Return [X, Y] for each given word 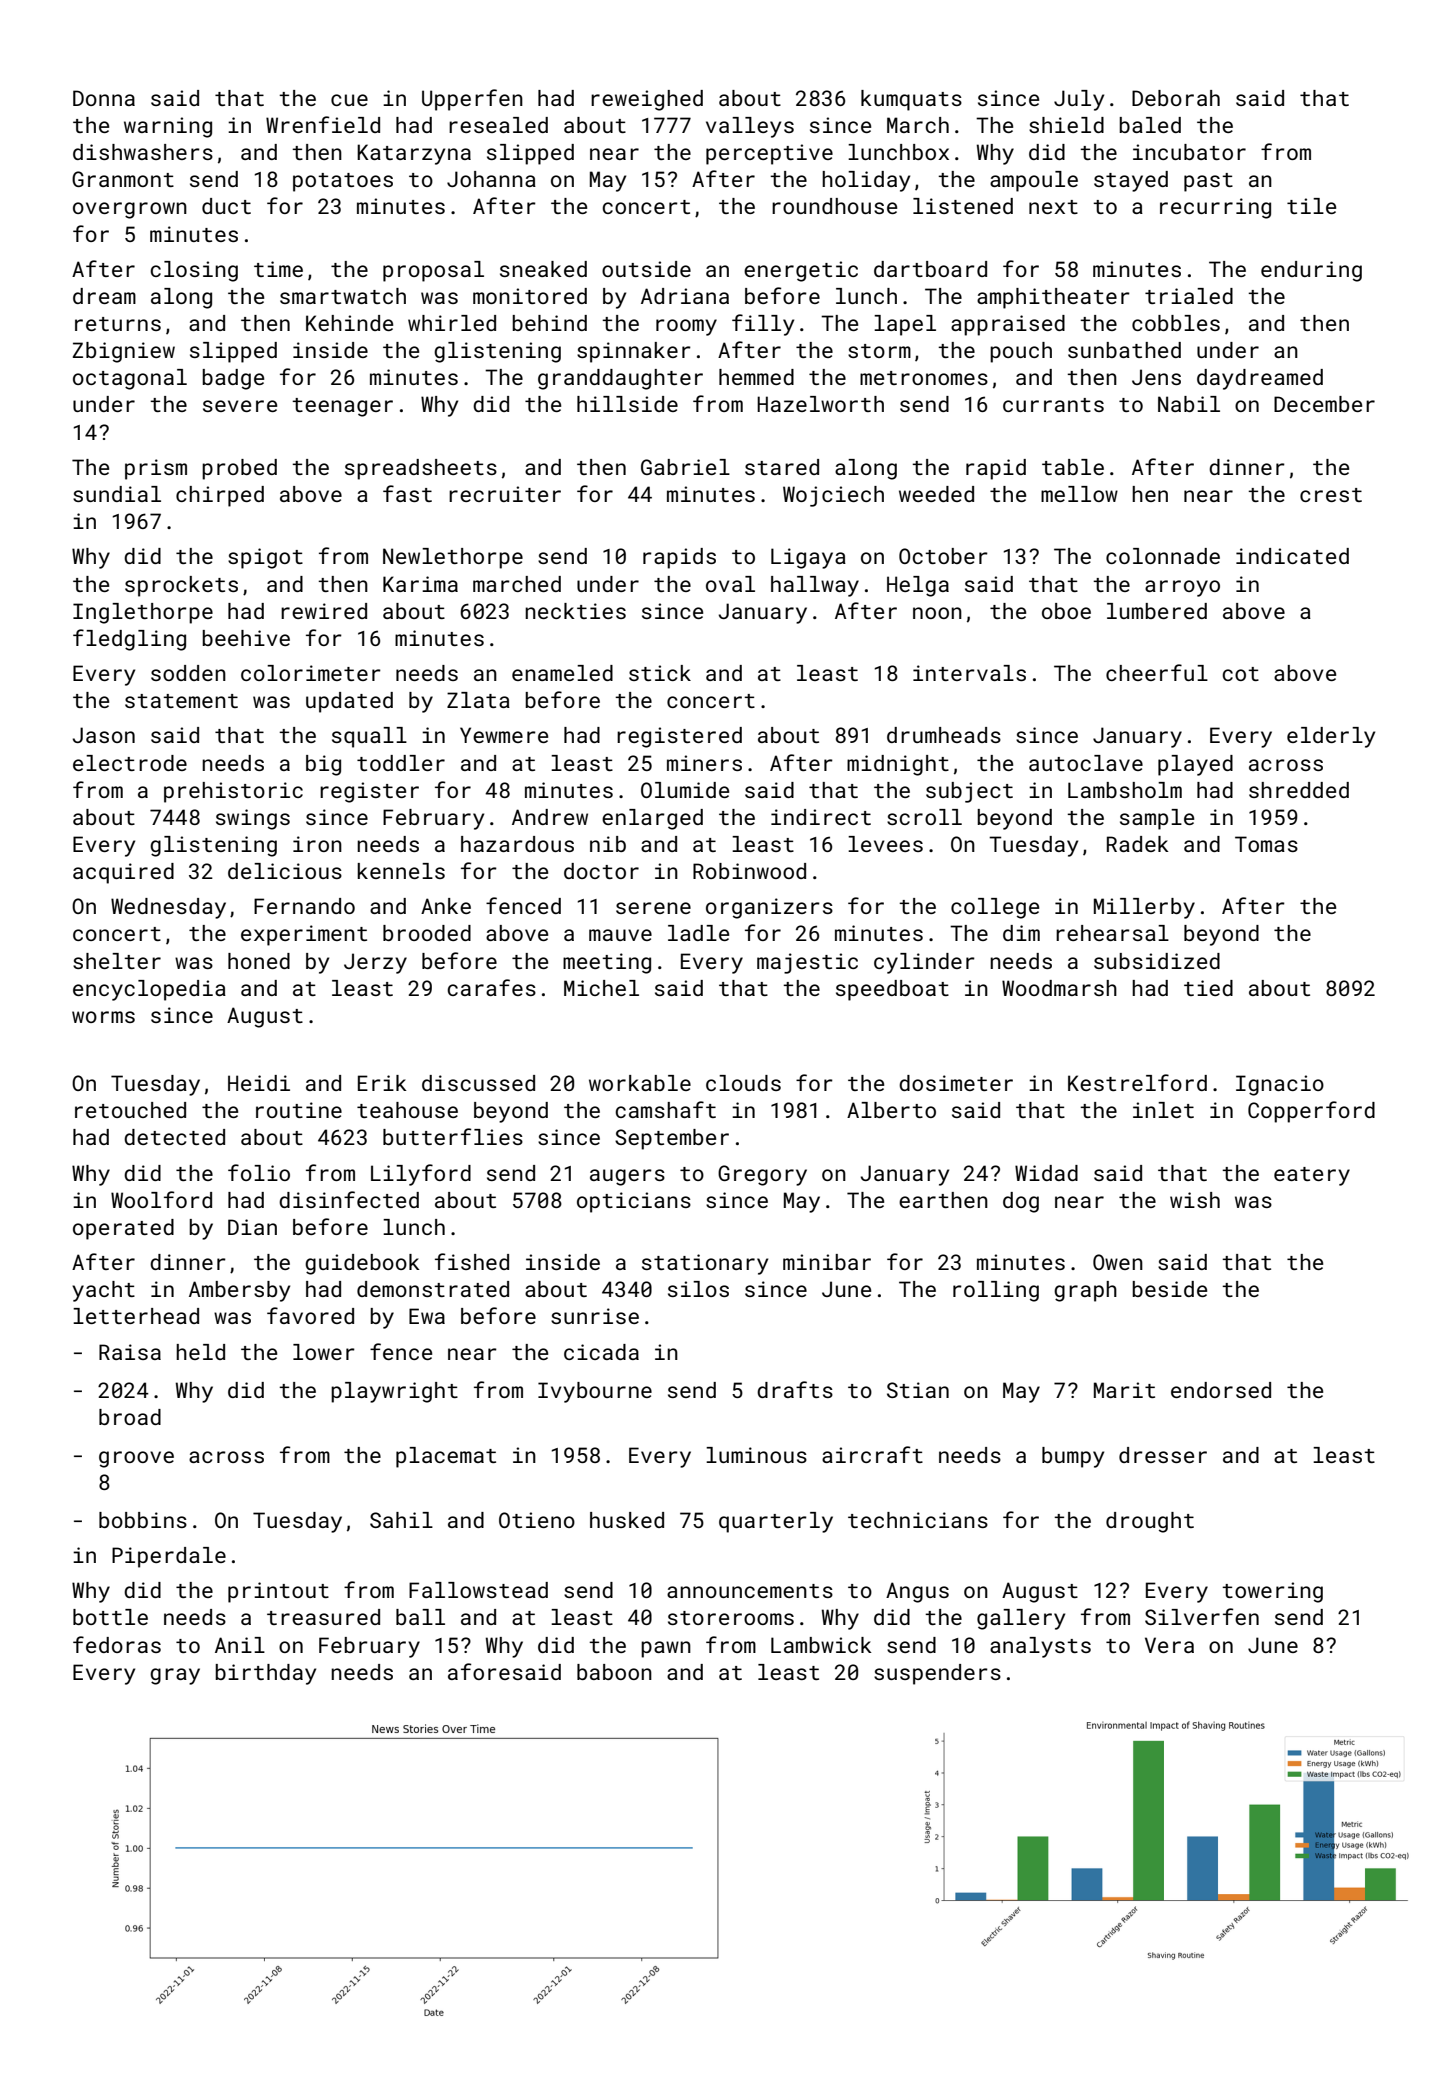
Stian [918, 1390]
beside [1169, 1289]
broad [130, 1417]
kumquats [911, 100]
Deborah [1176, 98]
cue [349, 100]
